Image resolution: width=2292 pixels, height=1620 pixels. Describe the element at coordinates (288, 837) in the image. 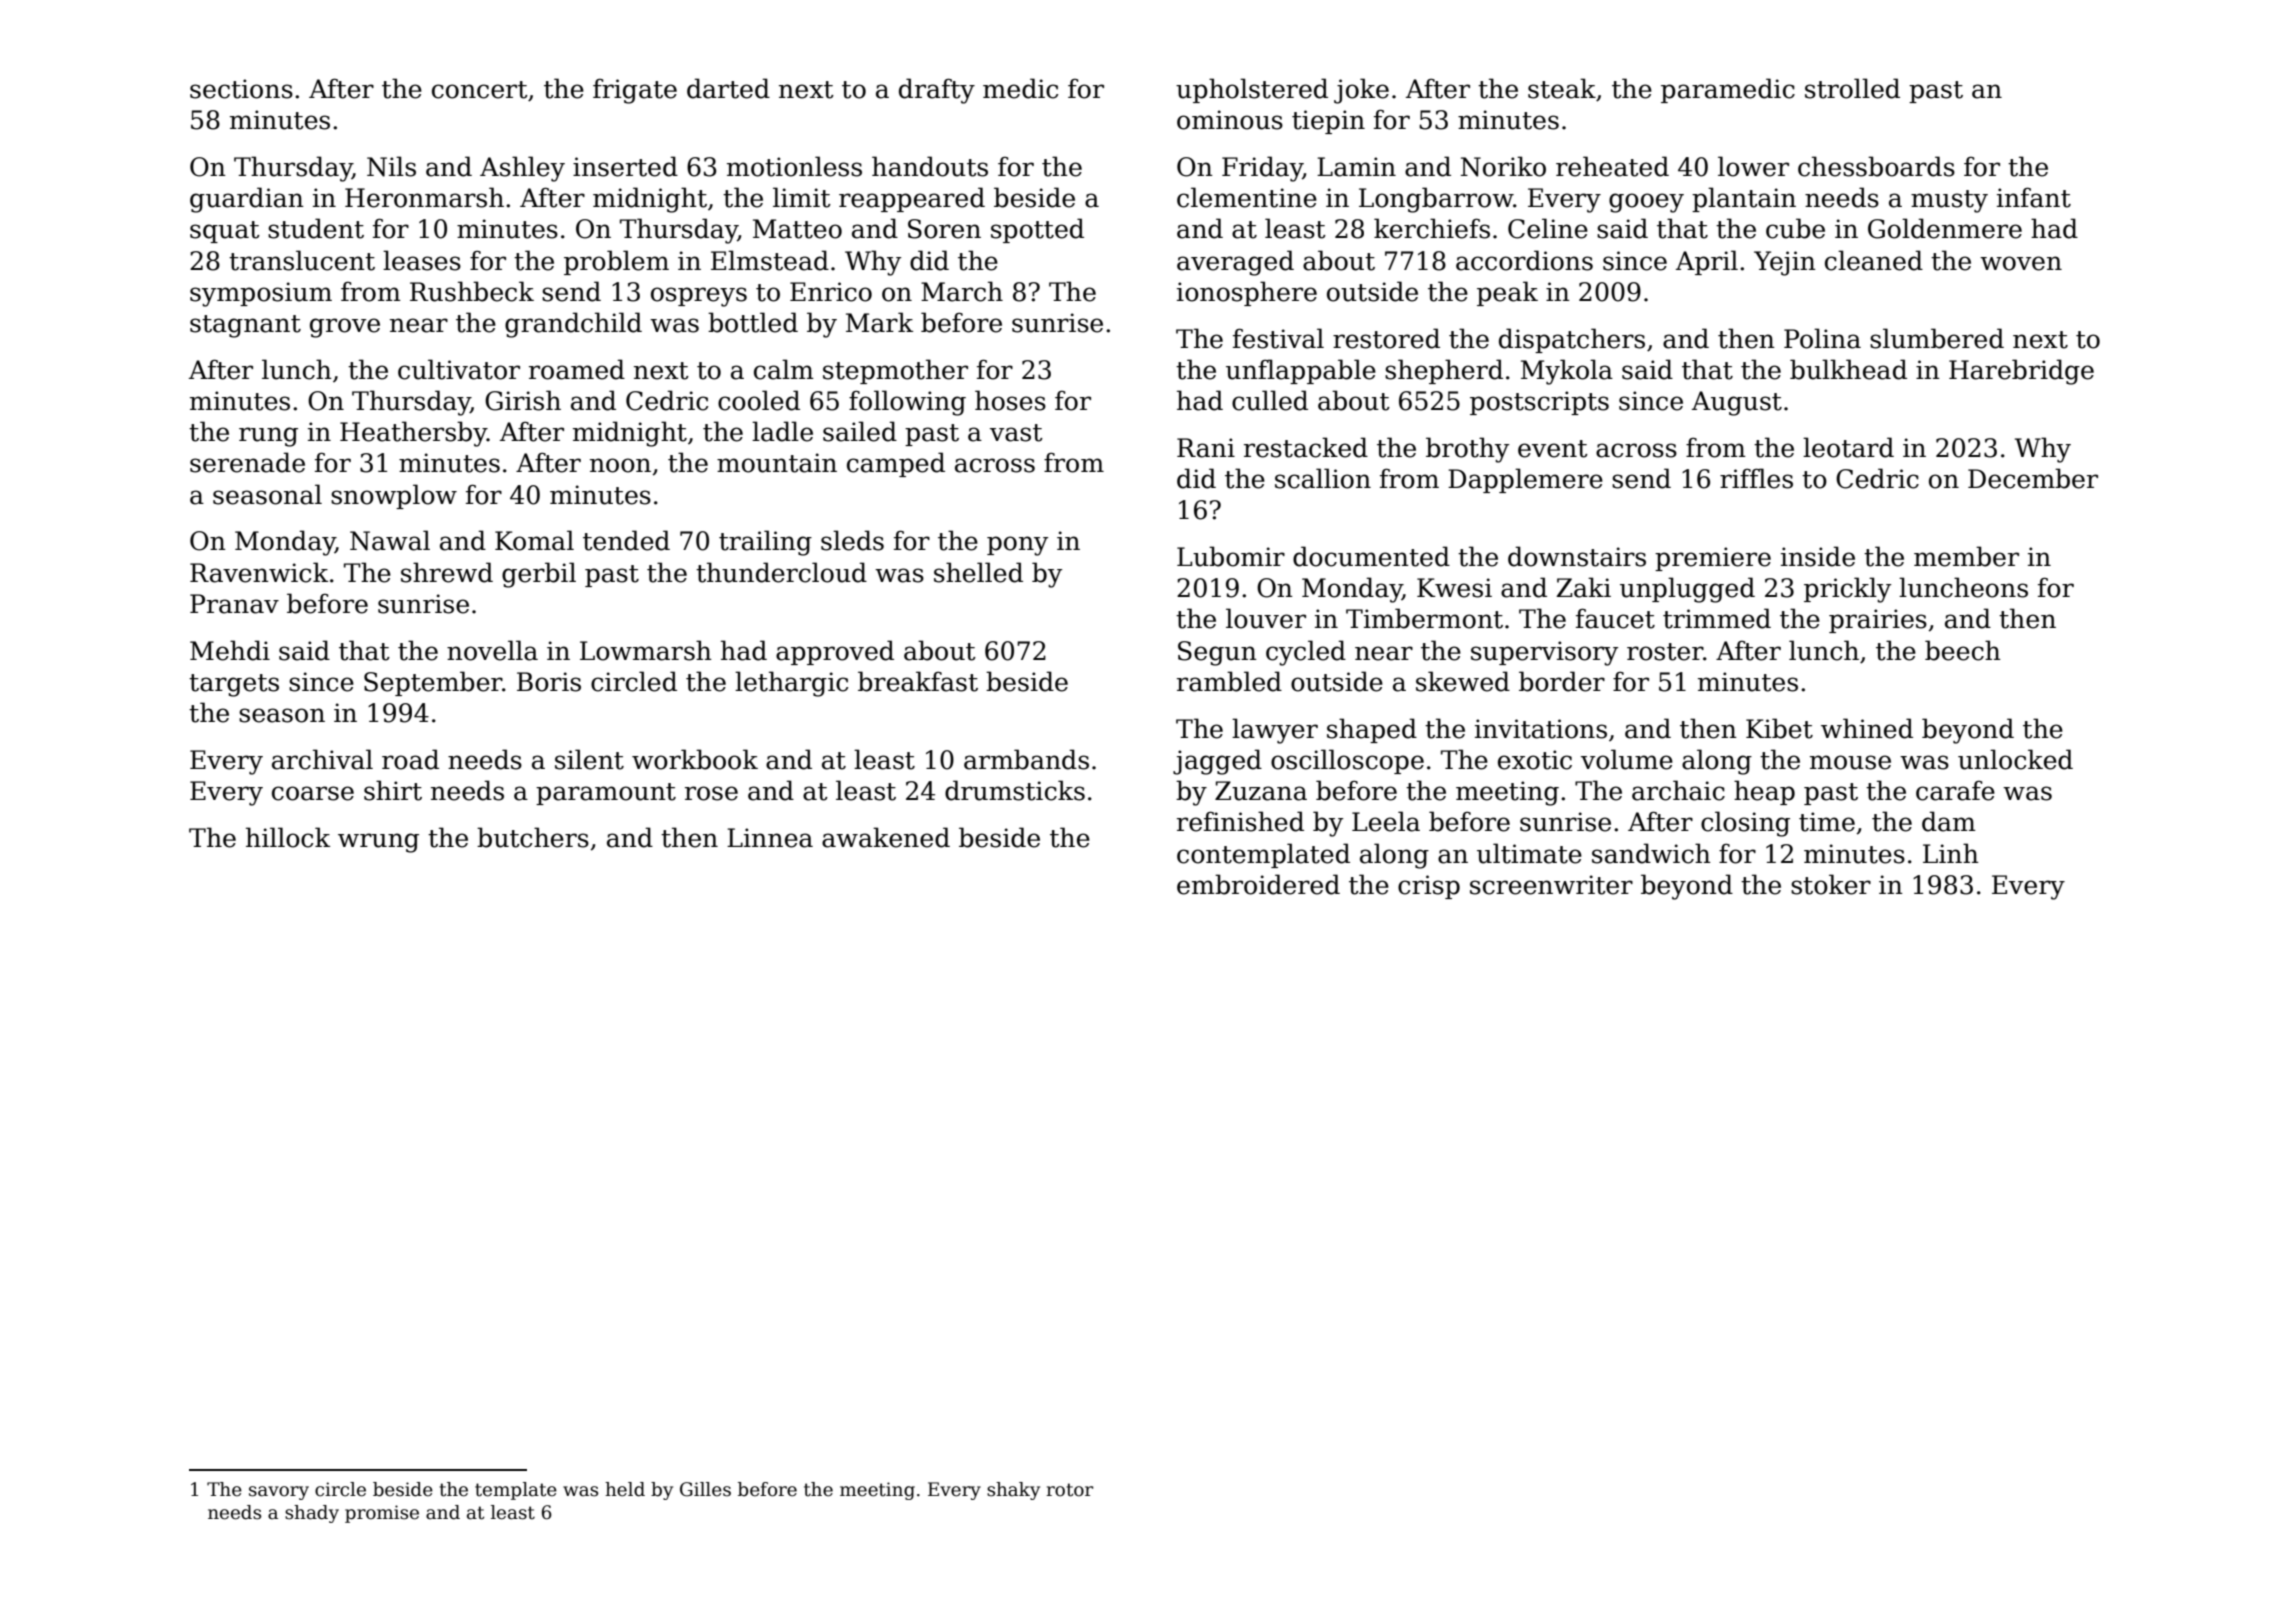

I see `hillock` at that location.
